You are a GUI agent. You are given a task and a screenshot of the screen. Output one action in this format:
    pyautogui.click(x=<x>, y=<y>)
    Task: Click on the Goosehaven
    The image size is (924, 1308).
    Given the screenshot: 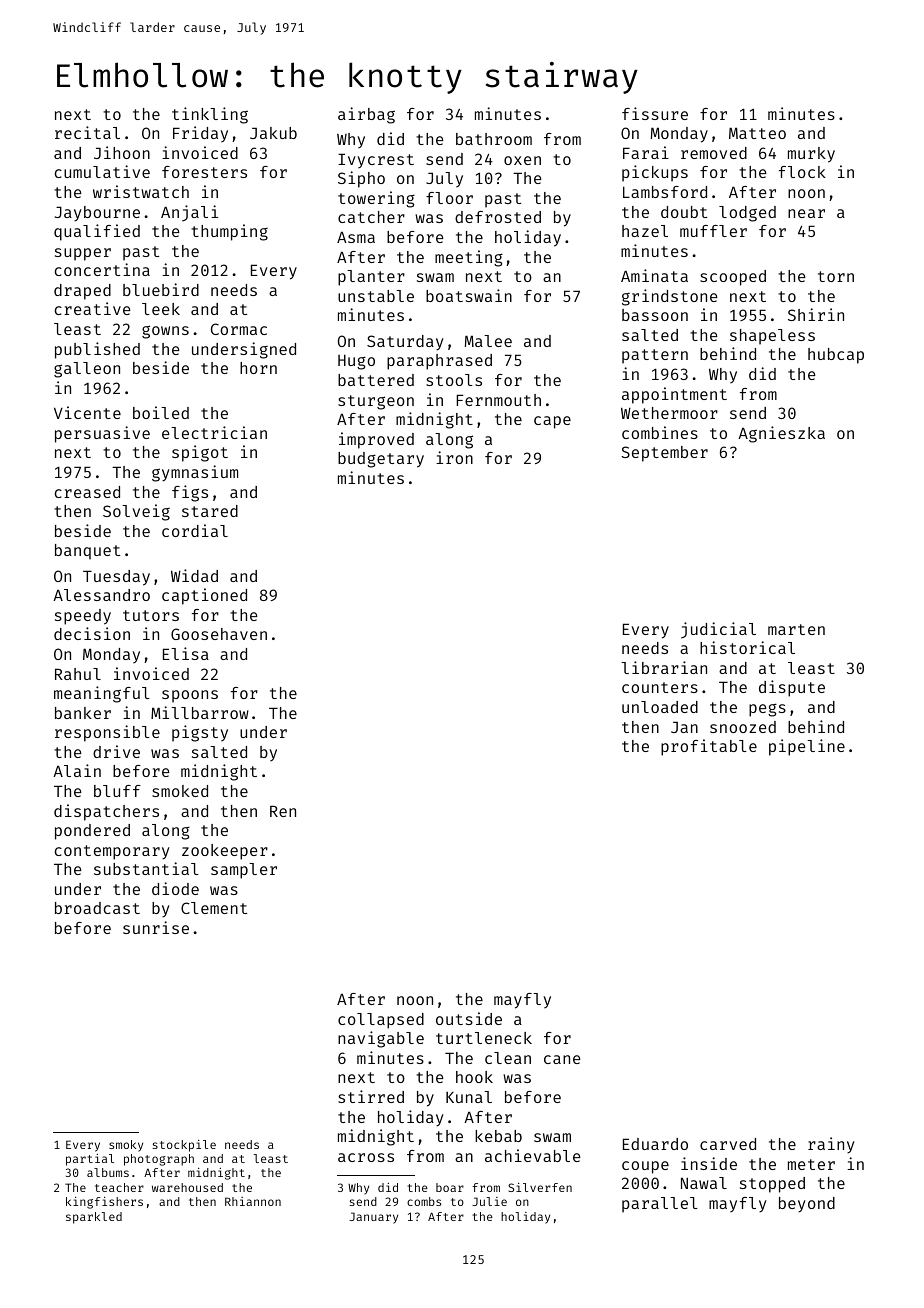 What is the action you would take?
    pyautogui.click(x=219, y=634)
